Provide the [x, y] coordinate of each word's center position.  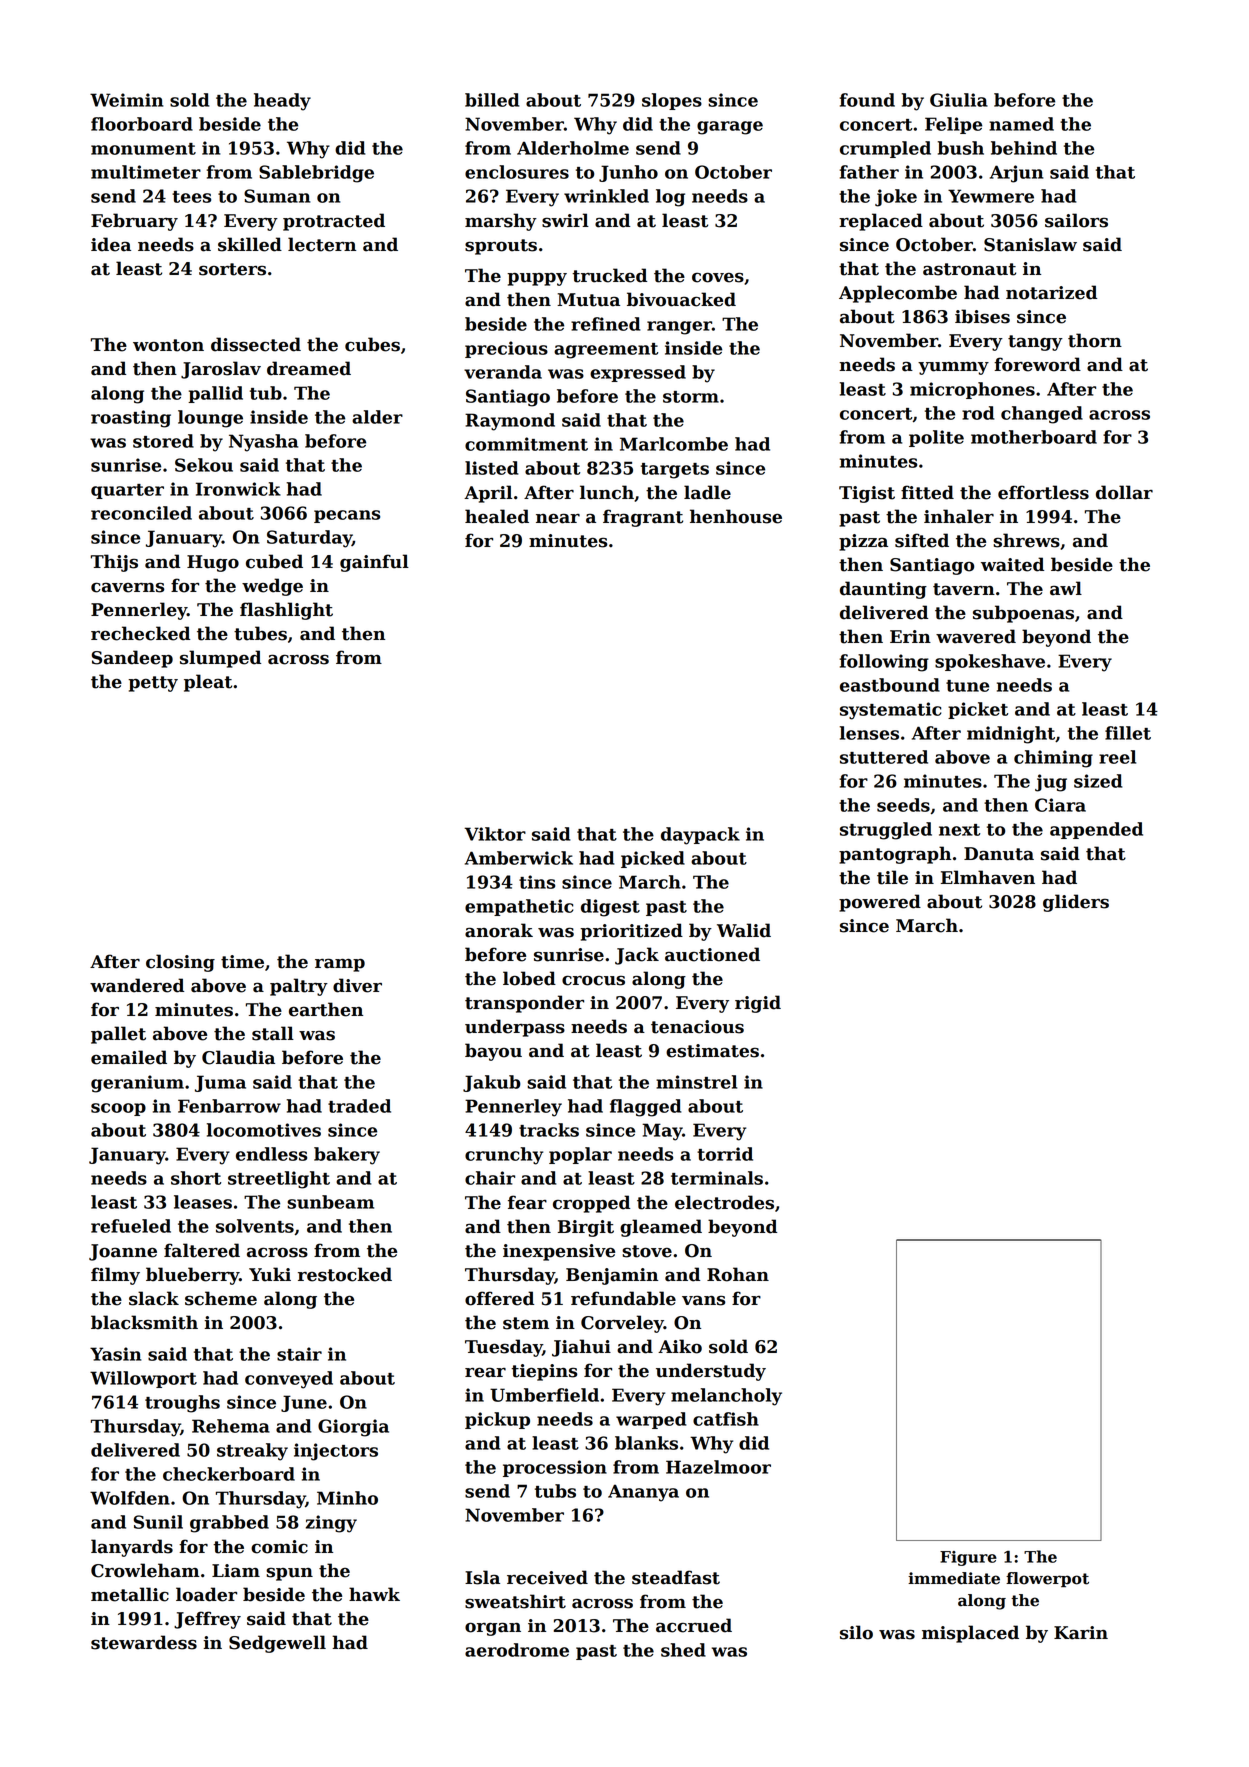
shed [683, 1650]
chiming [1053, 759]
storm [691, 397]
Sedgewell [277, 1644]
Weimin [126, 100]
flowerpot [1047, 1579]
